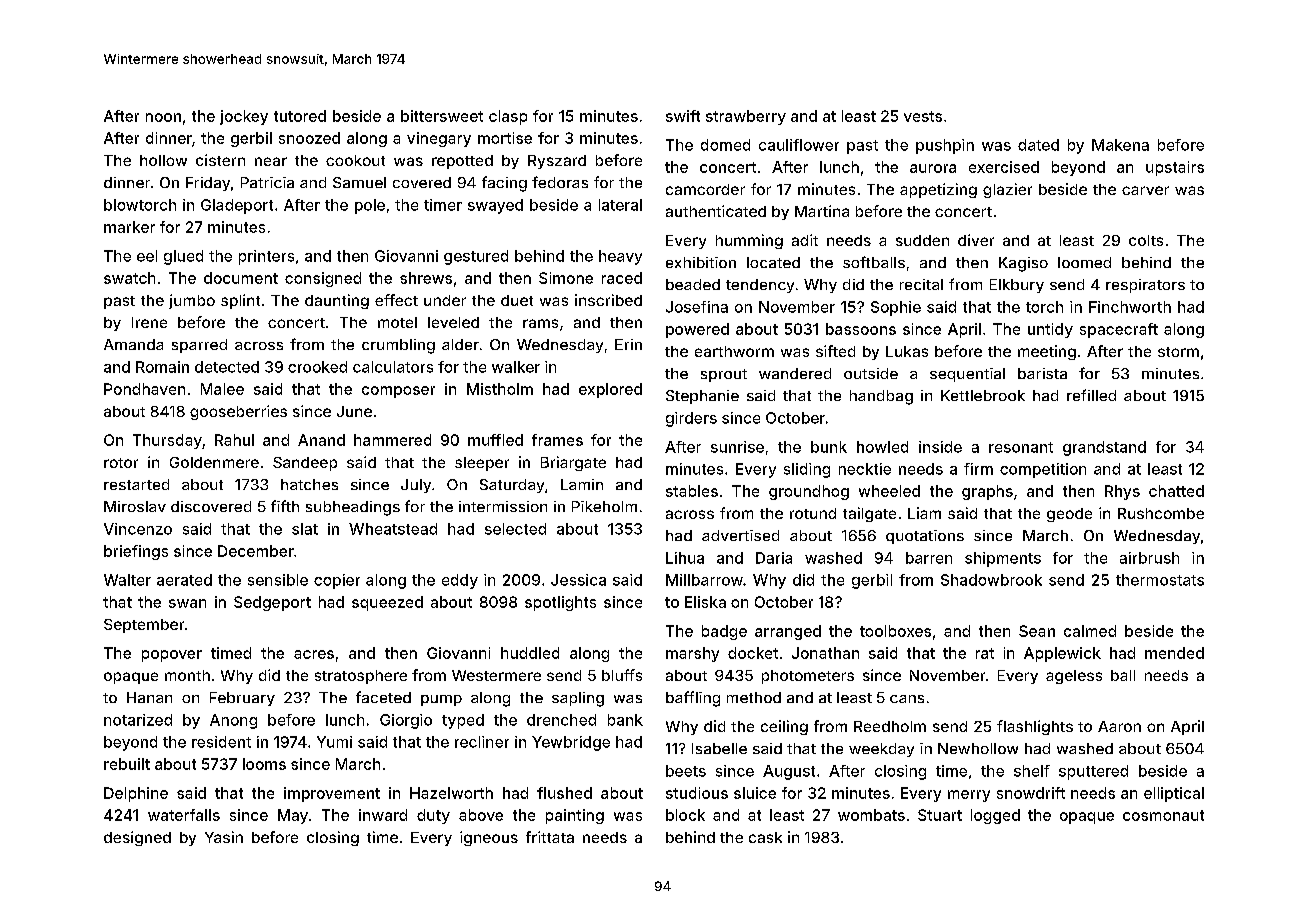  What do you see at coordinates (137, 838) in the document?
I see `designed` at bounding box center [137, 838].
